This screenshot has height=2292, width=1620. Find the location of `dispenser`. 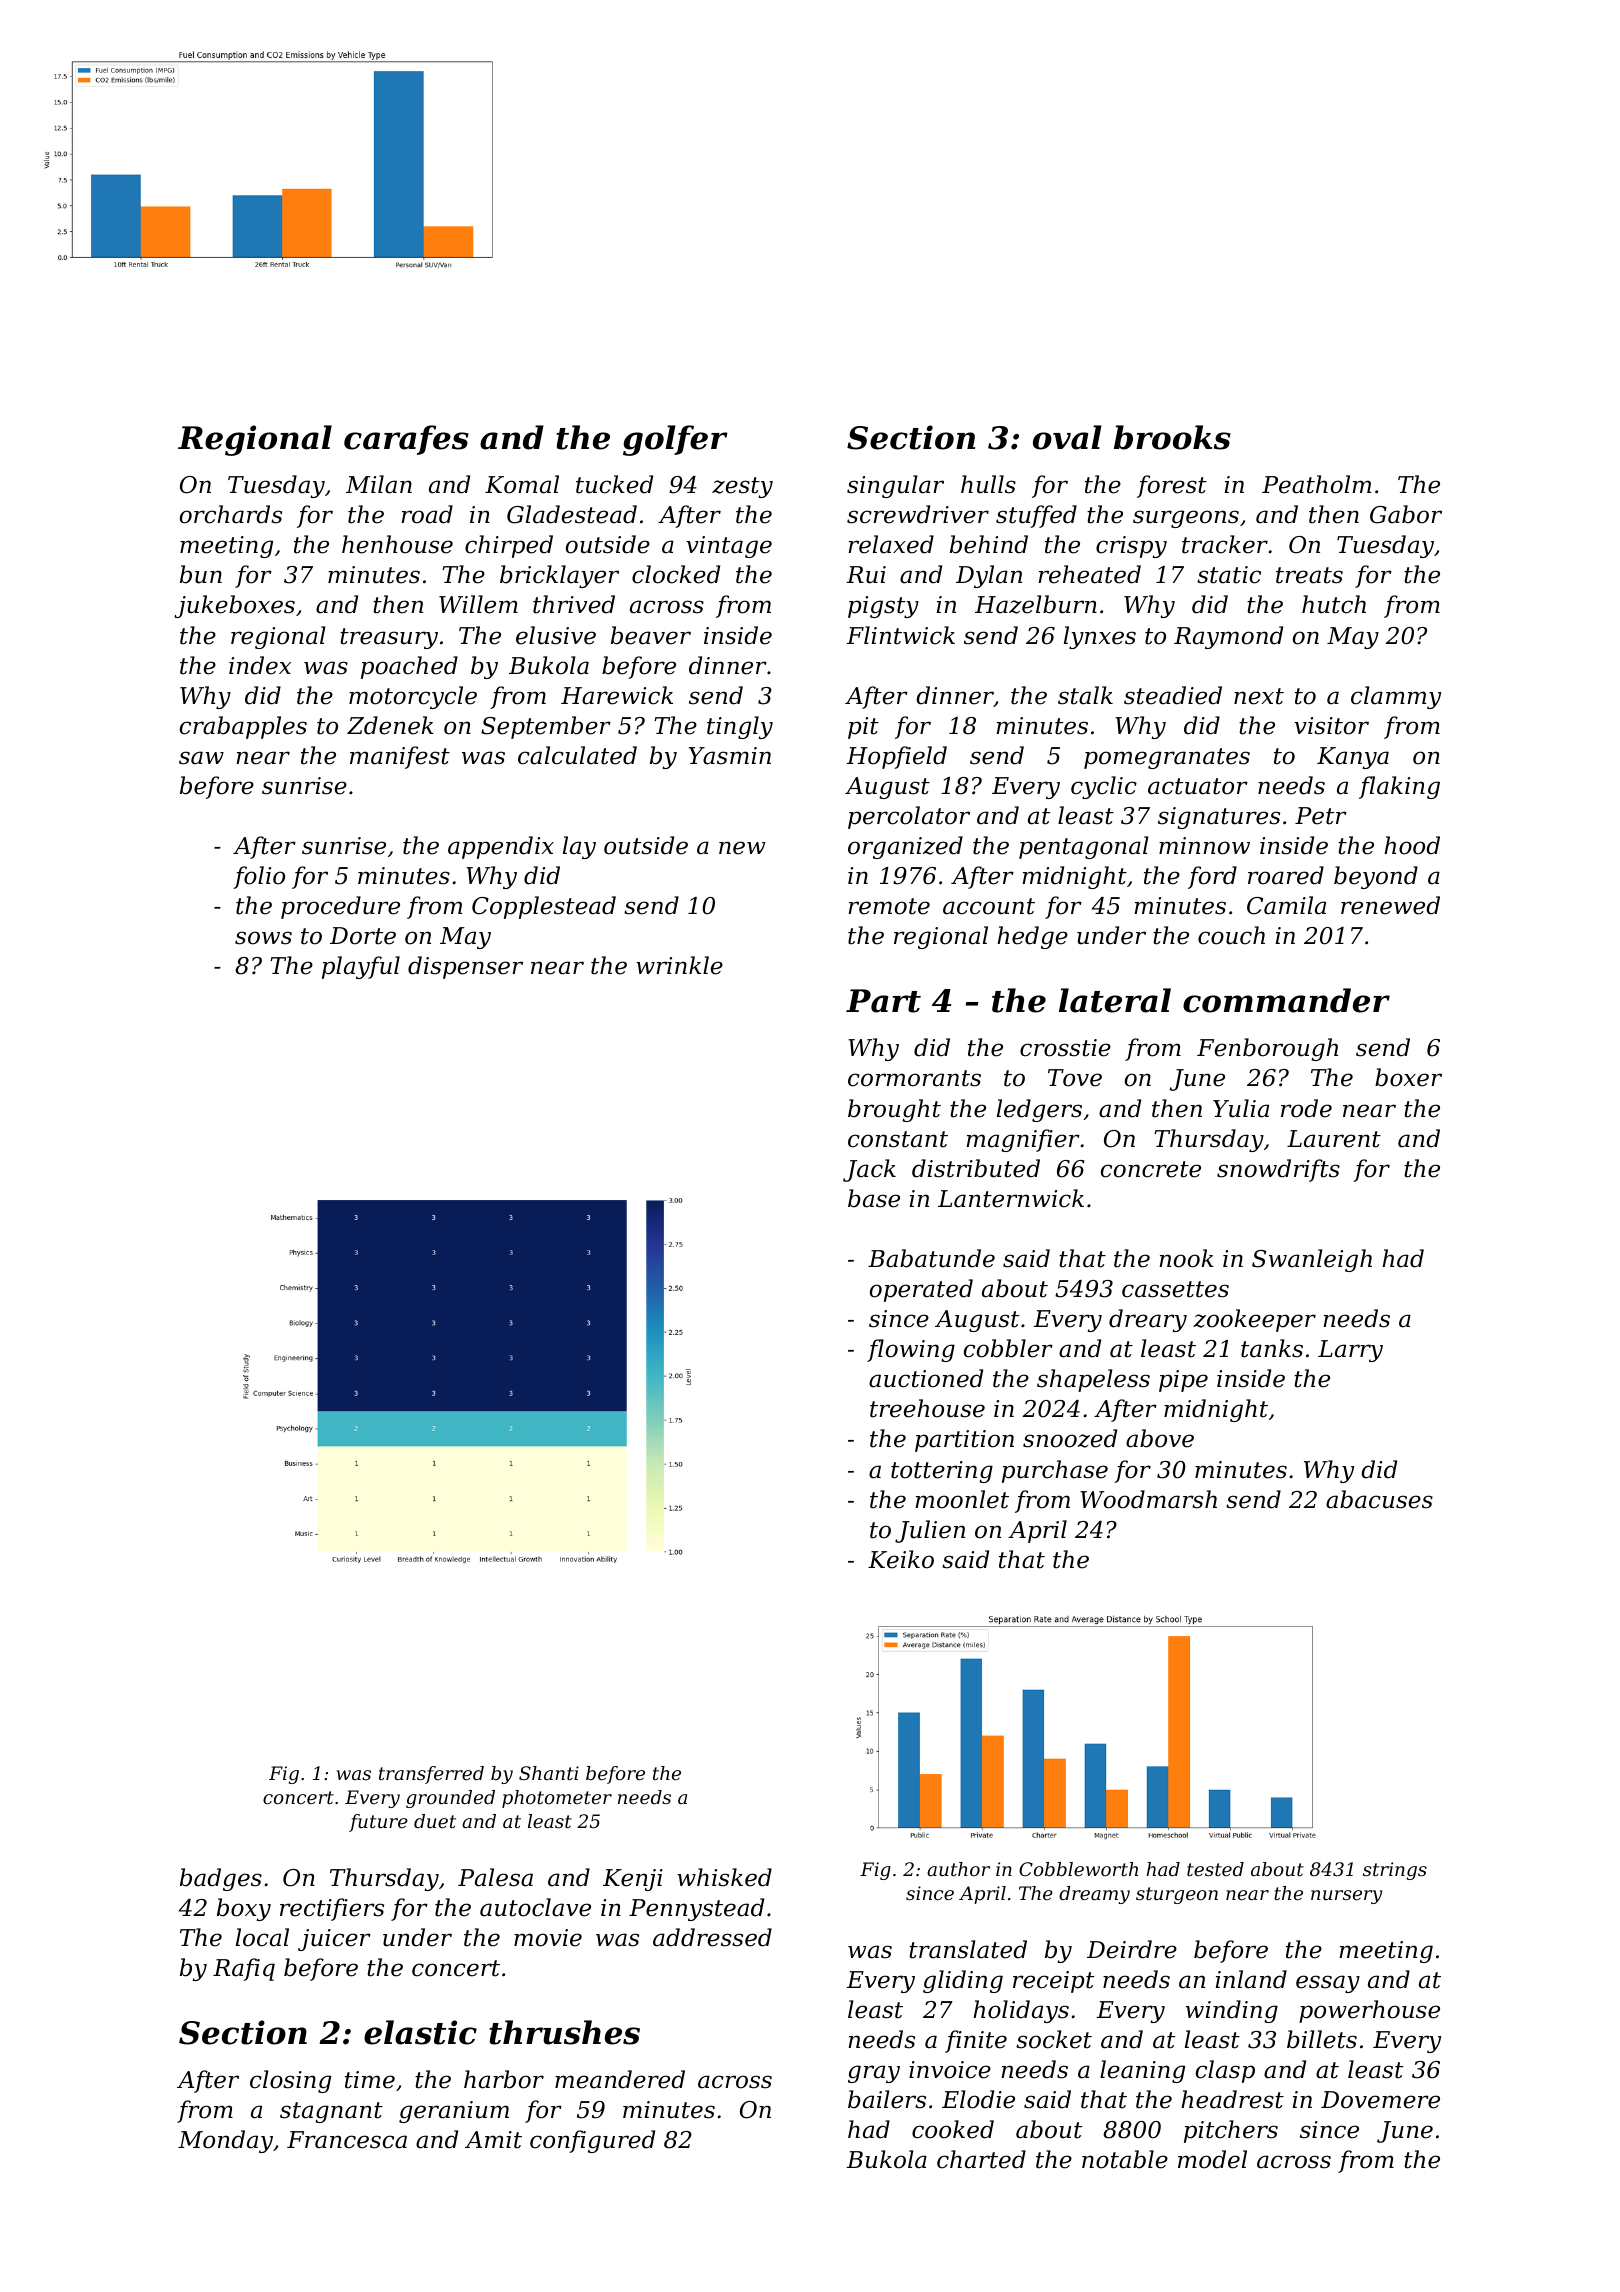

dispenser is located at coordinates (465, 967).
